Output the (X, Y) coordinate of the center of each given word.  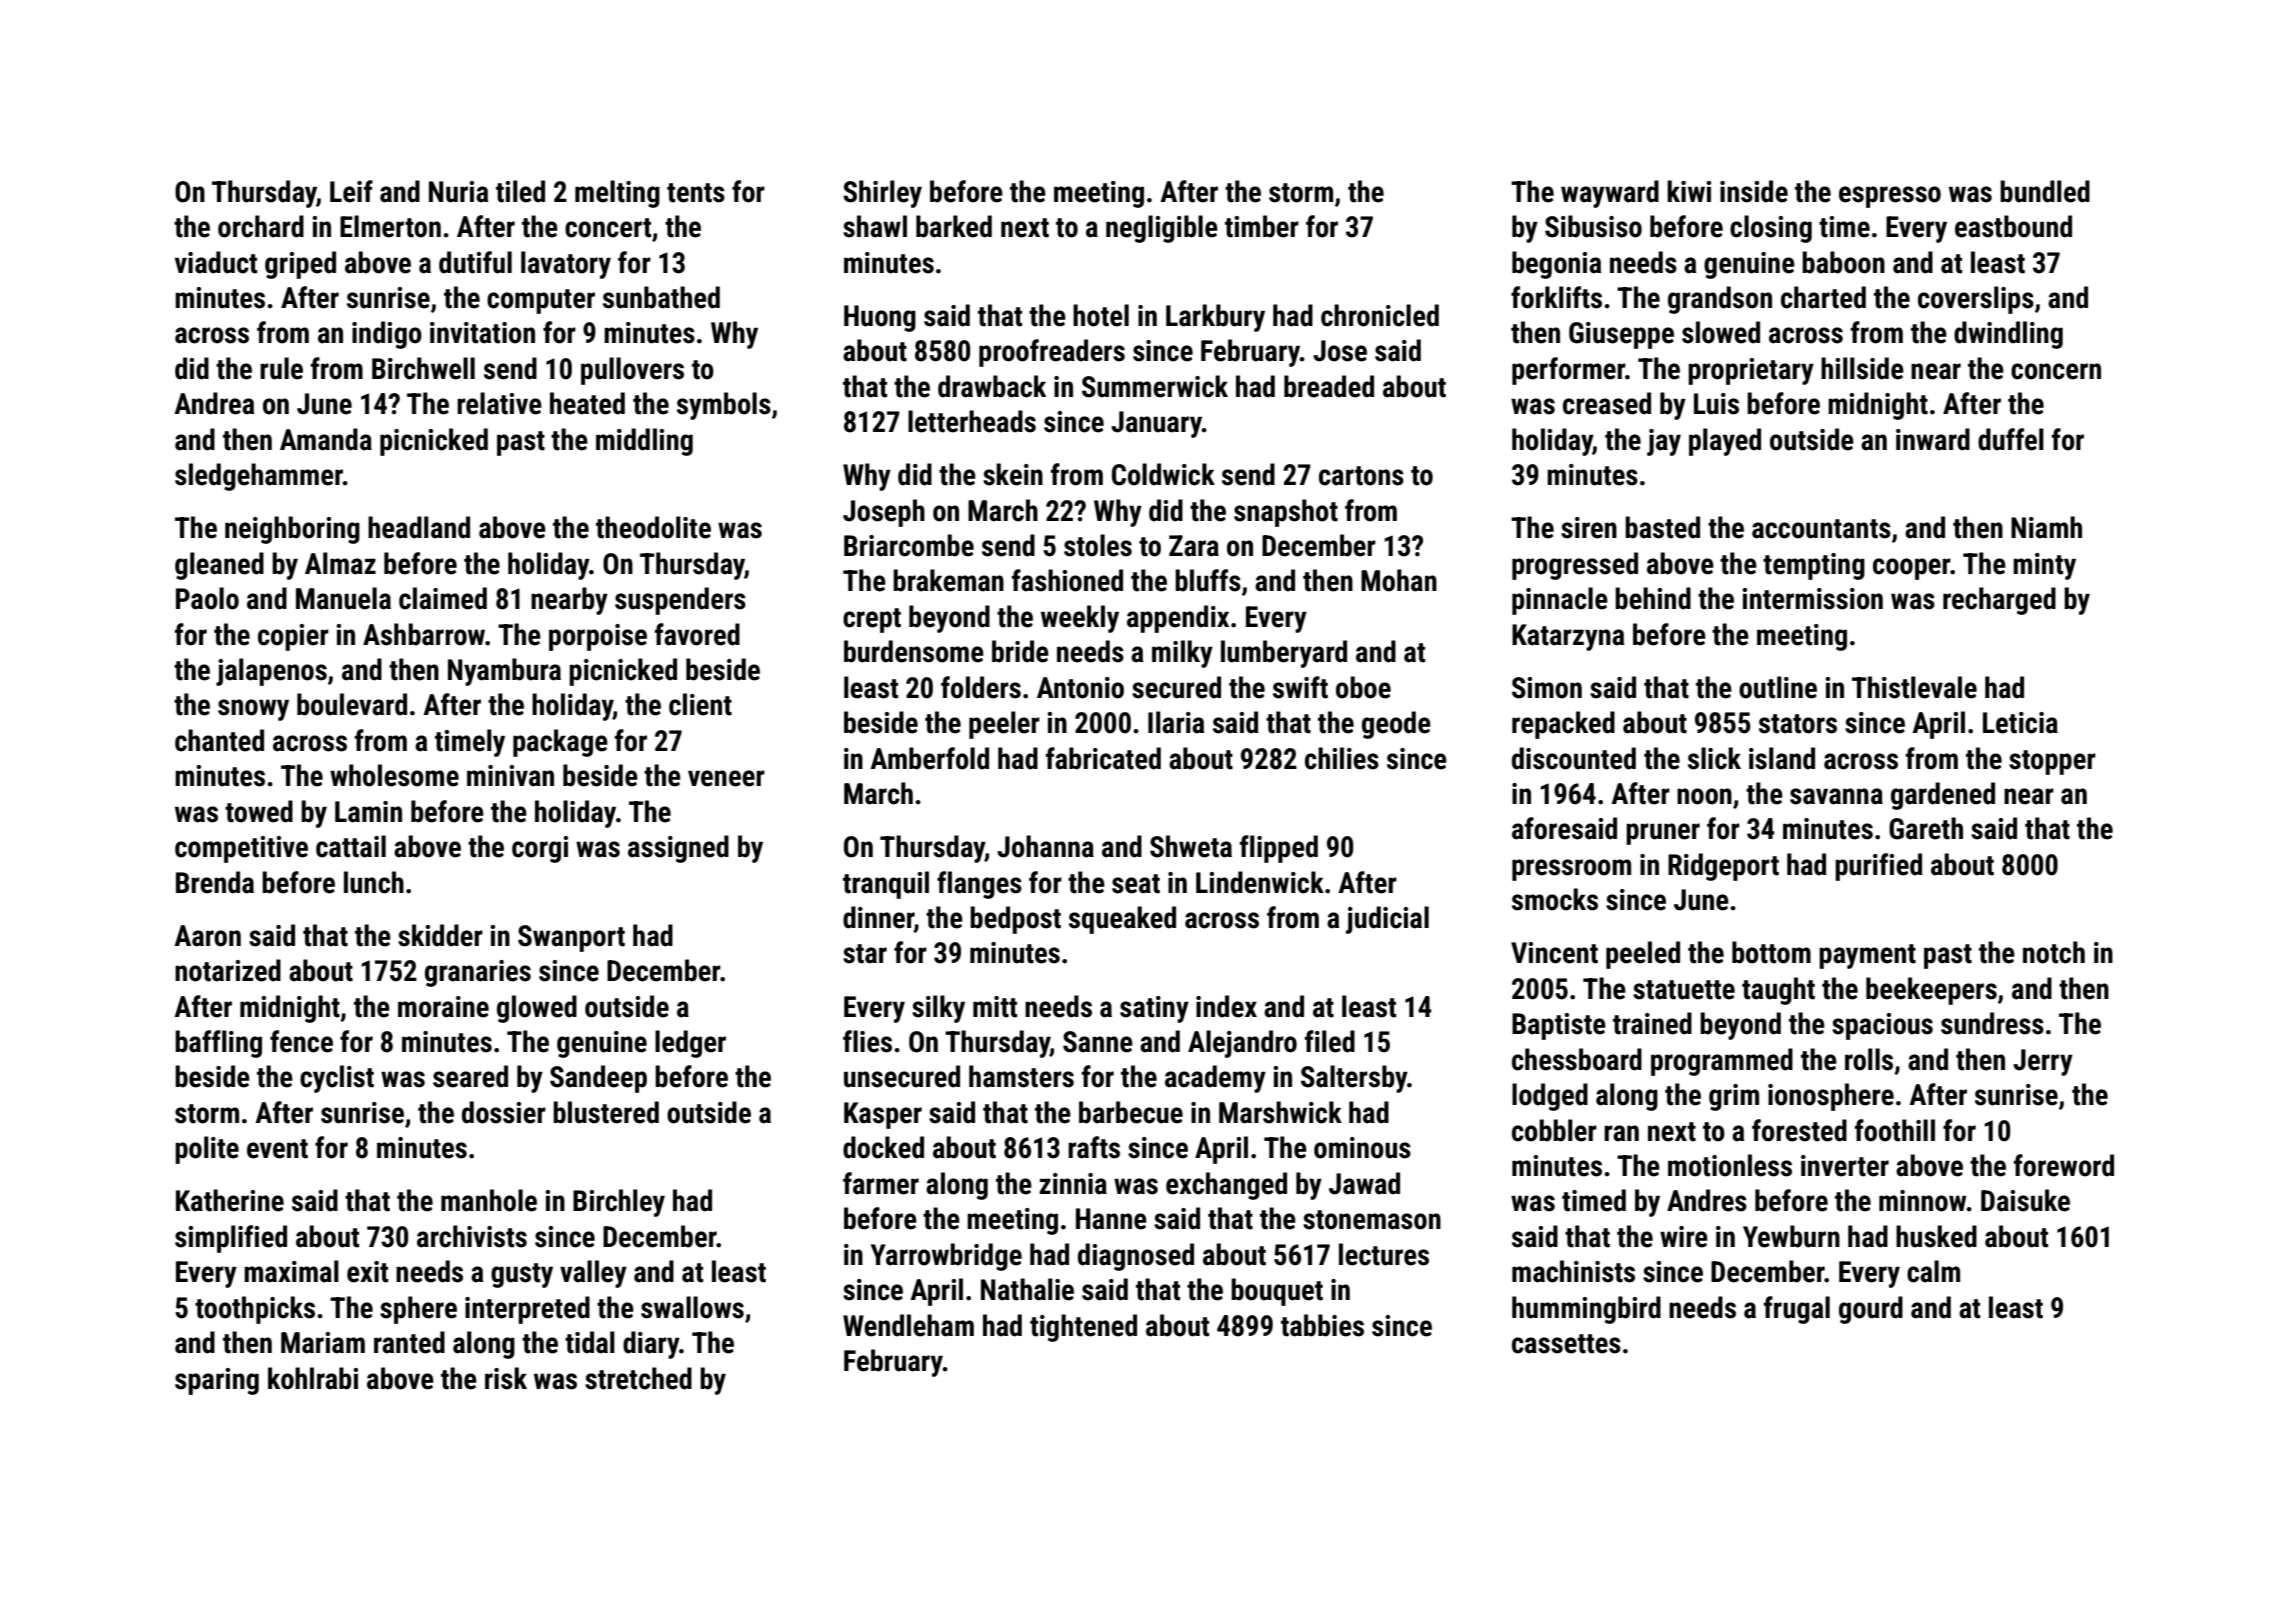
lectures (1384, 1254)
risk (506, 1378)
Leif (351, 191)
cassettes (1566, 1344)
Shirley (882, 194)
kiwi (1689, 191)
